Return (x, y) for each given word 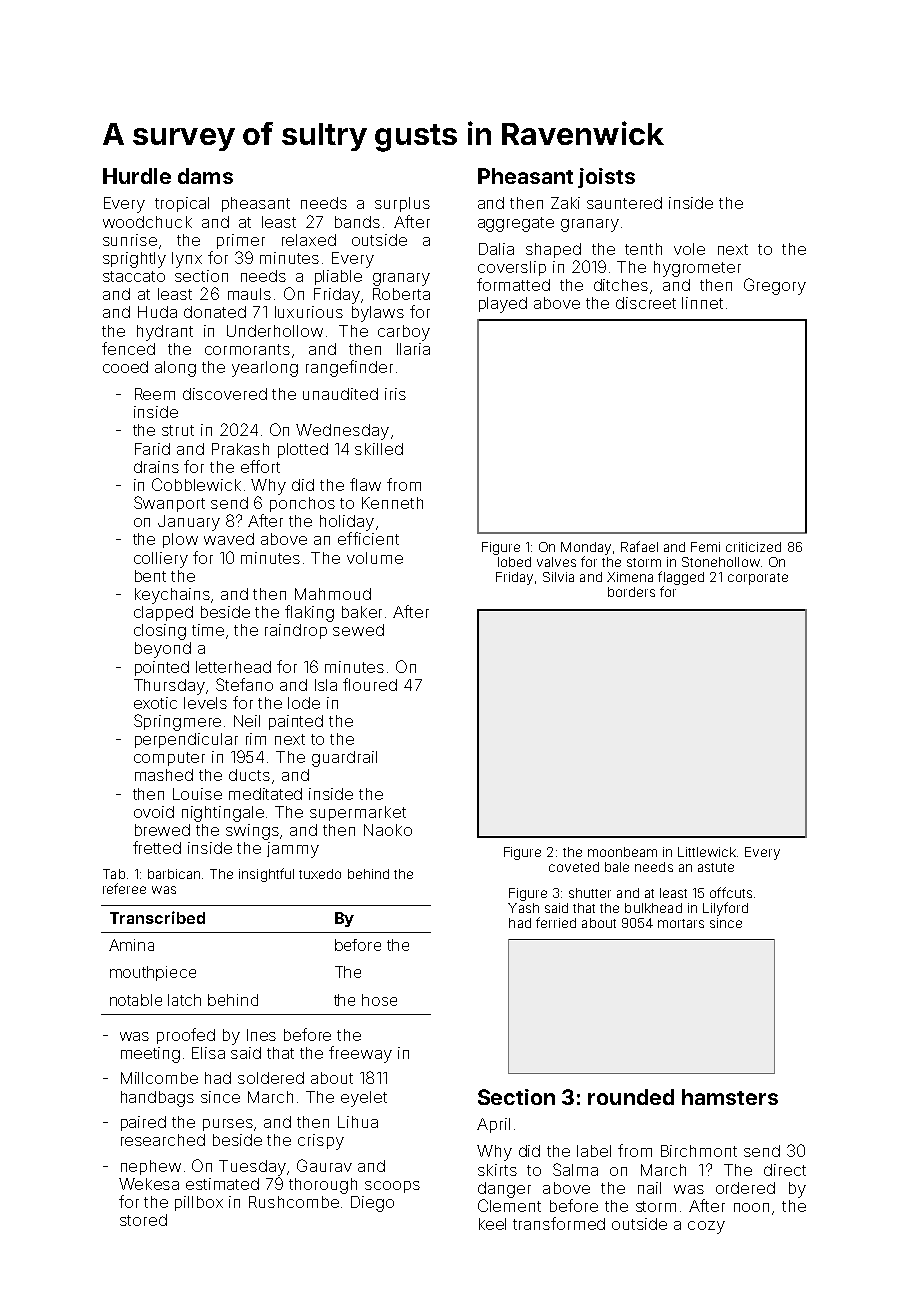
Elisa (208, 1053)
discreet (646, 303)
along (175, 369)
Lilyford (725, 909)
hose (379, 1000)
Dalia (496, 249)
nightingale (223, 814)
